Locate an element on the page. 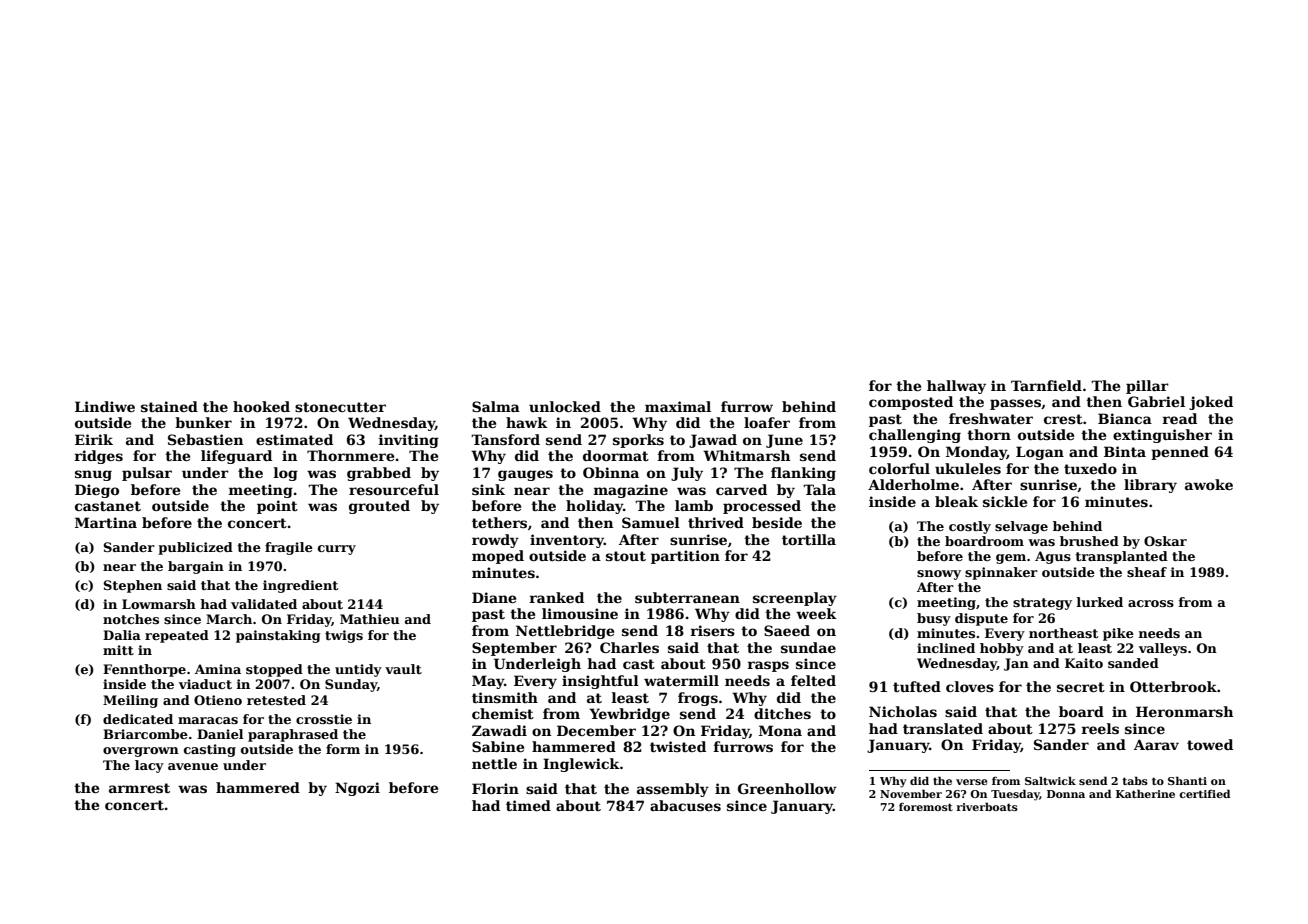 The image size is (1308, 924). northeast is located at coordinates (1063, 633).
